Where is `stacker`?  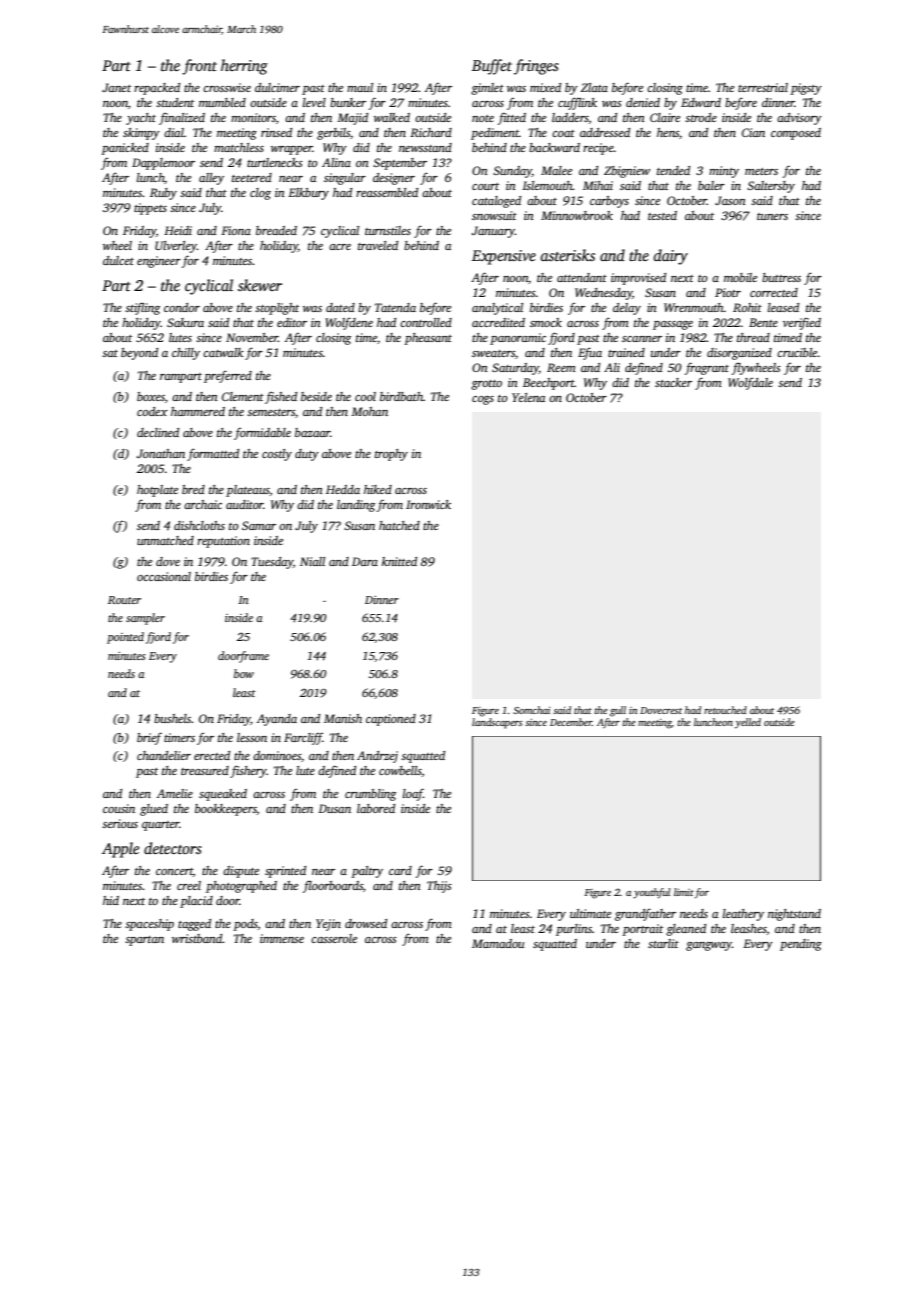
stacker is located at coordinates (673, 382).
